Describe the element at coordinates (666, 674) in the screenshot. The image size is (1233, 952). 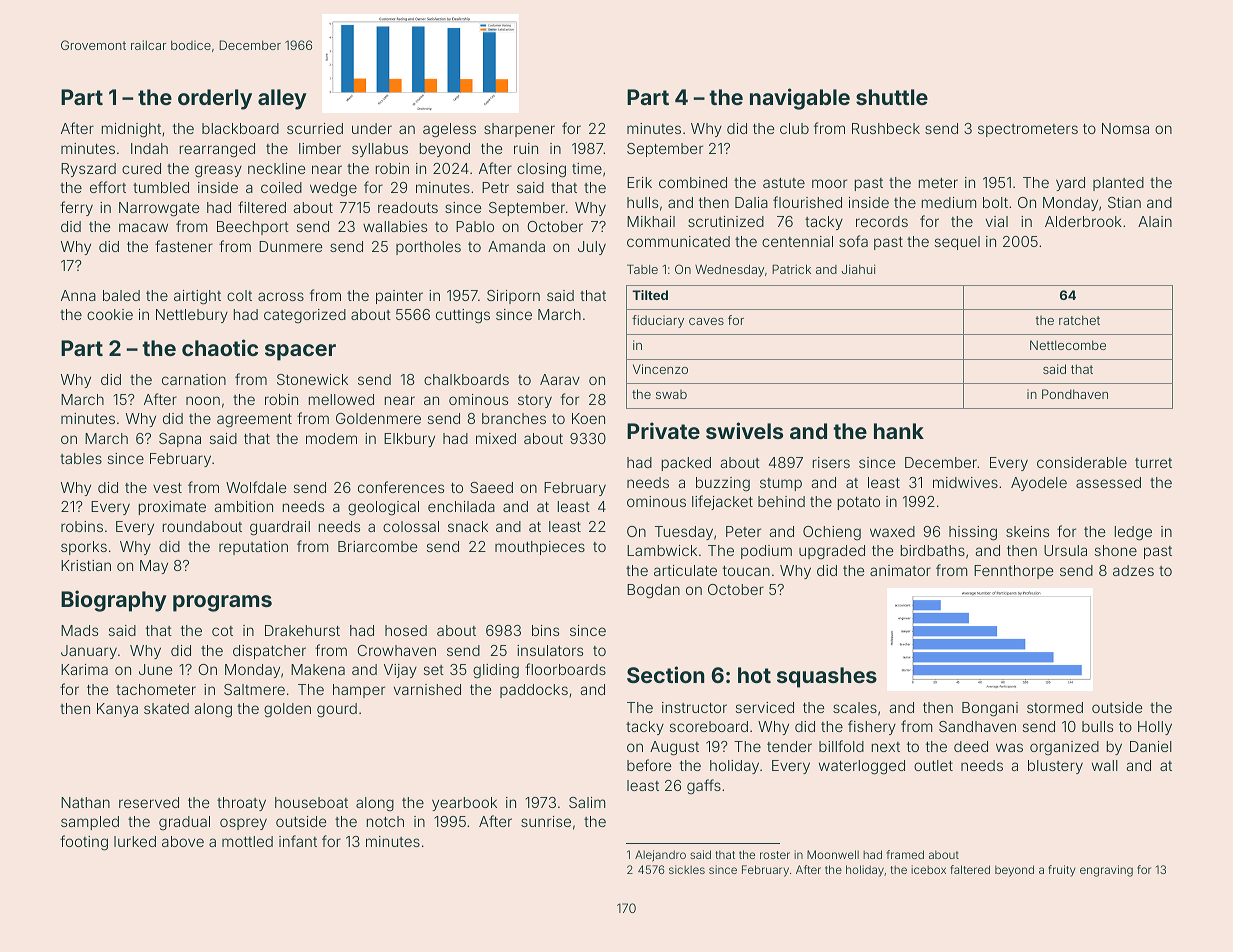
I see `Section` at that location.
